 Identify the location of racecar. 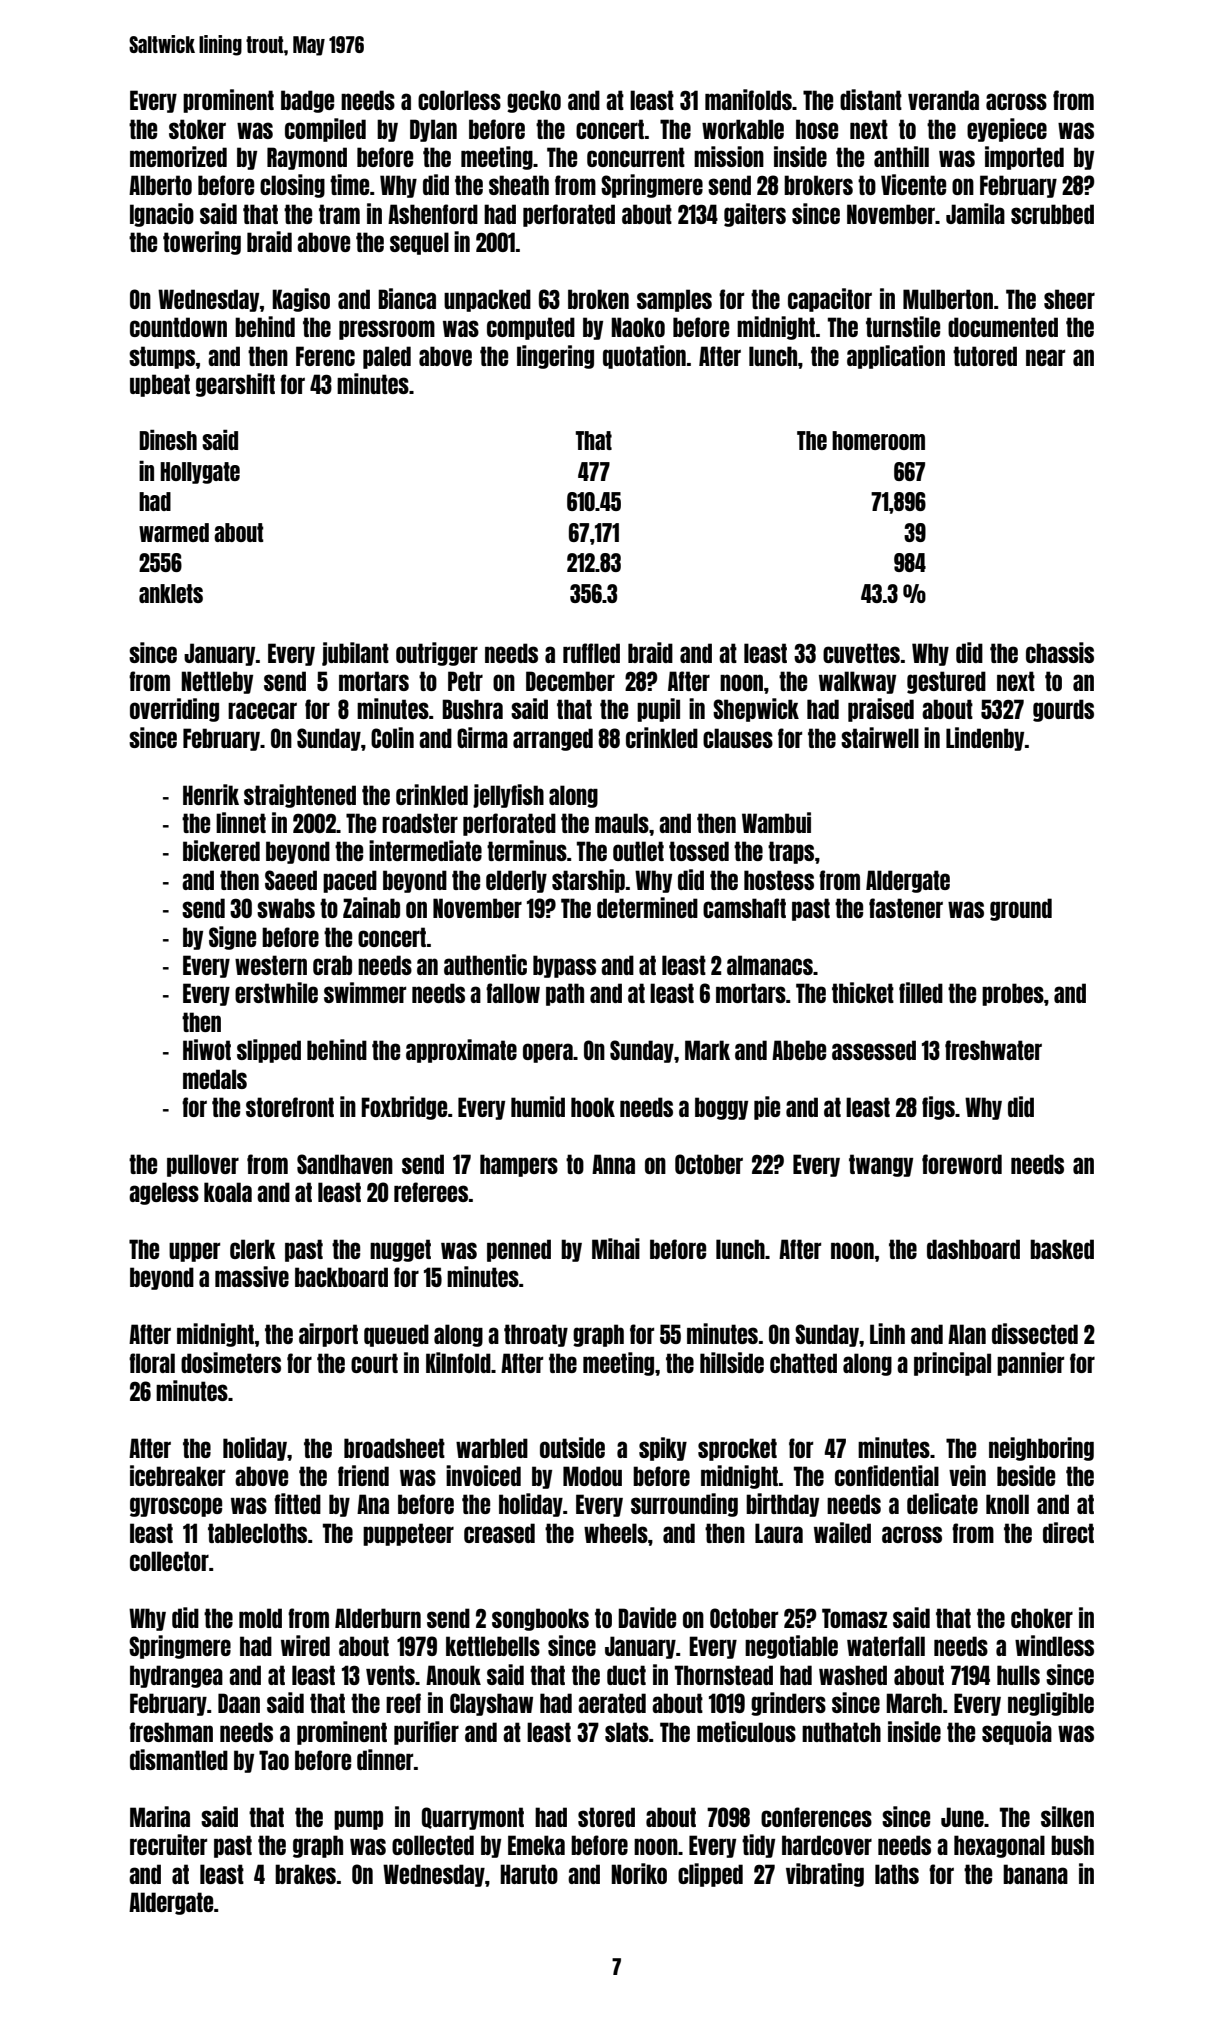
(262, 710).
